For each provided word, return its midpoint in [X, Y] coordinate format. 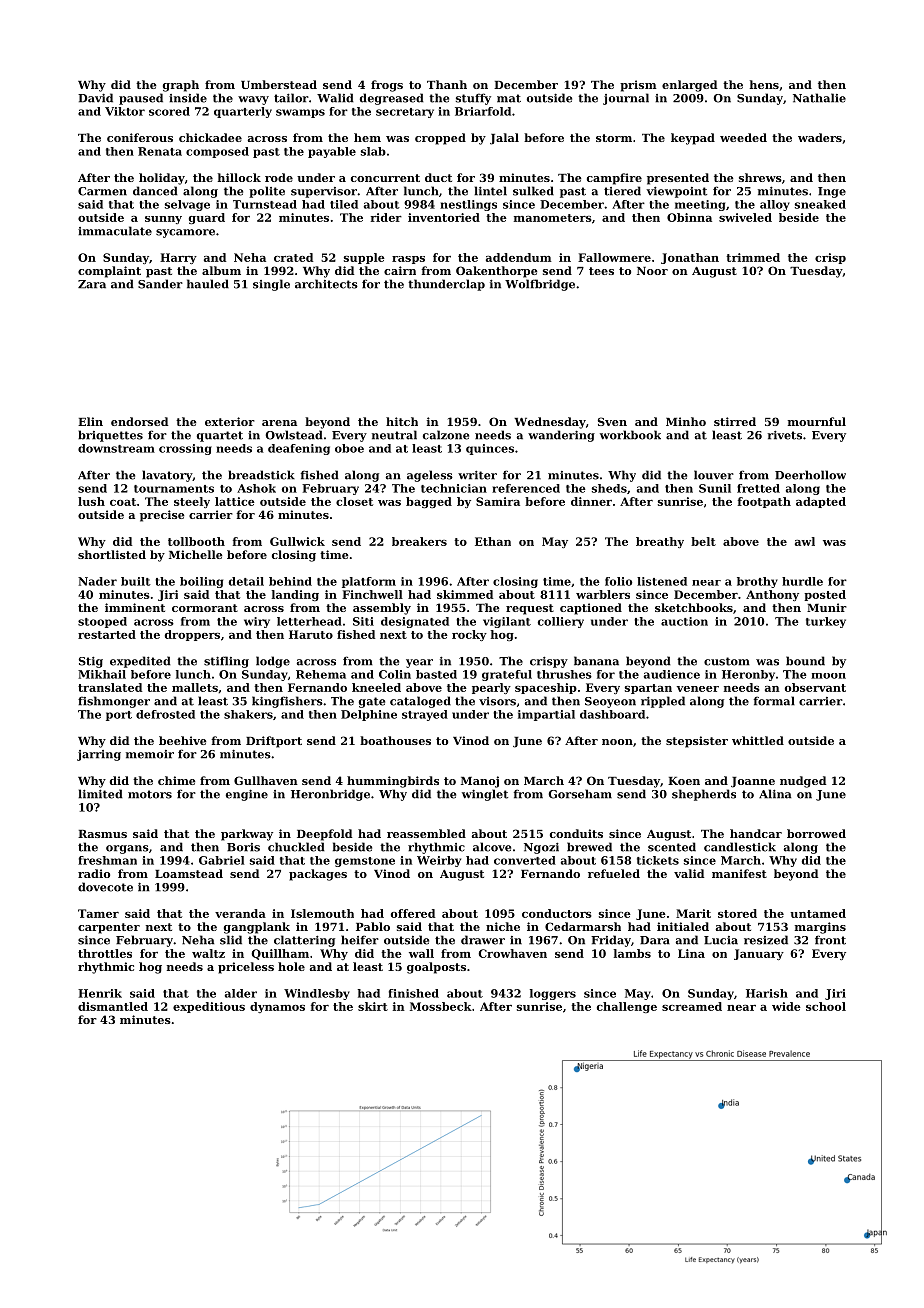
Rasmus [102, 834]
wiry [257, 622]
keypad [693, 139]
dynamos [277, 1007]
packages [318, 875]
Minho [686, 421]
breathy [660, 542]
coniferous [140, 137]
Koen [684, 781]
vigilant [507, 622]
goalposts [436, 968]
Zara [92, 284]
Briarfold [483, 111]
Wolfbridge [540, 285]
